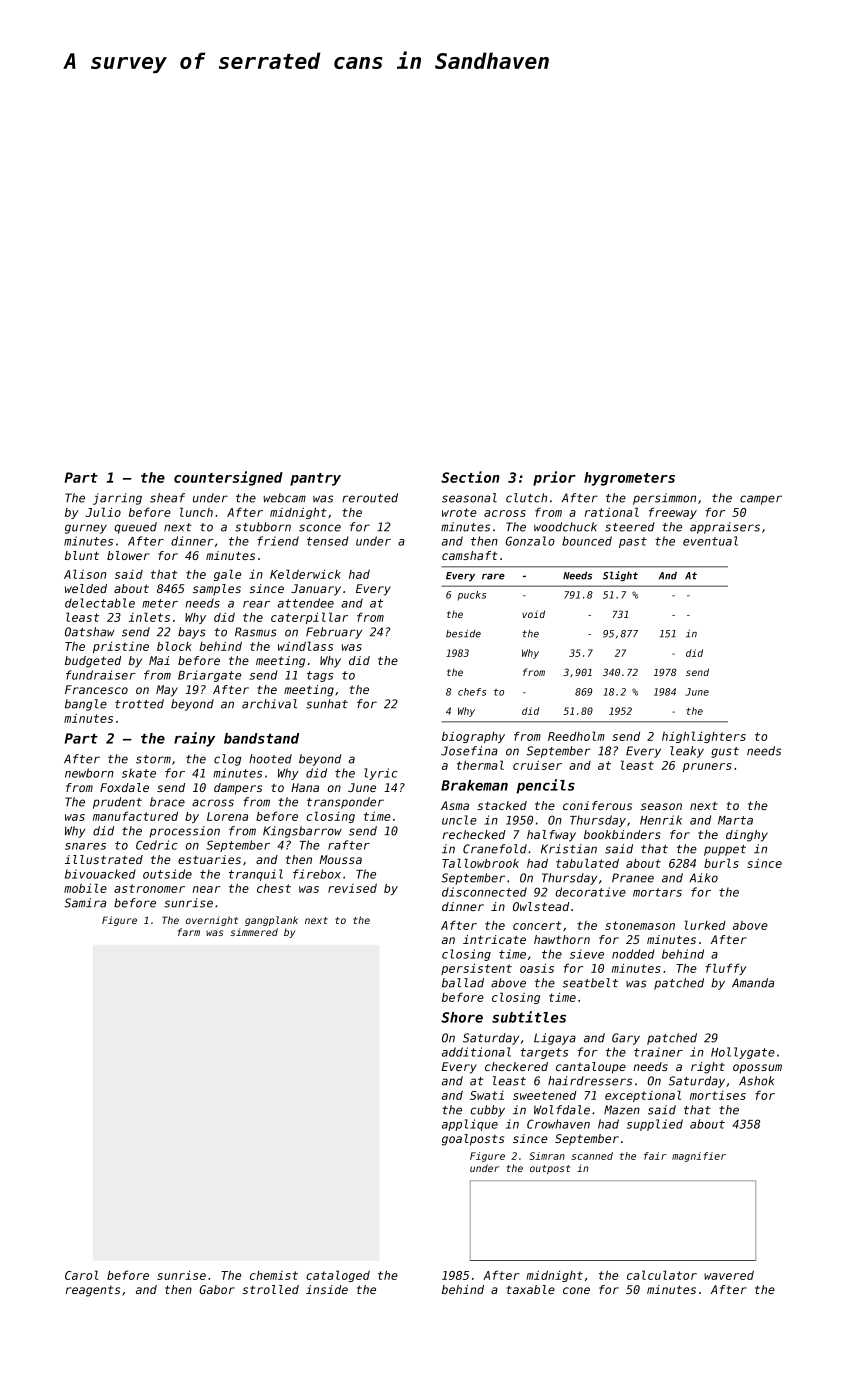 This document has height=1400, width=849. Describe the element at coordinates (469, 751) in the document. I see `Josefina` at that location.
